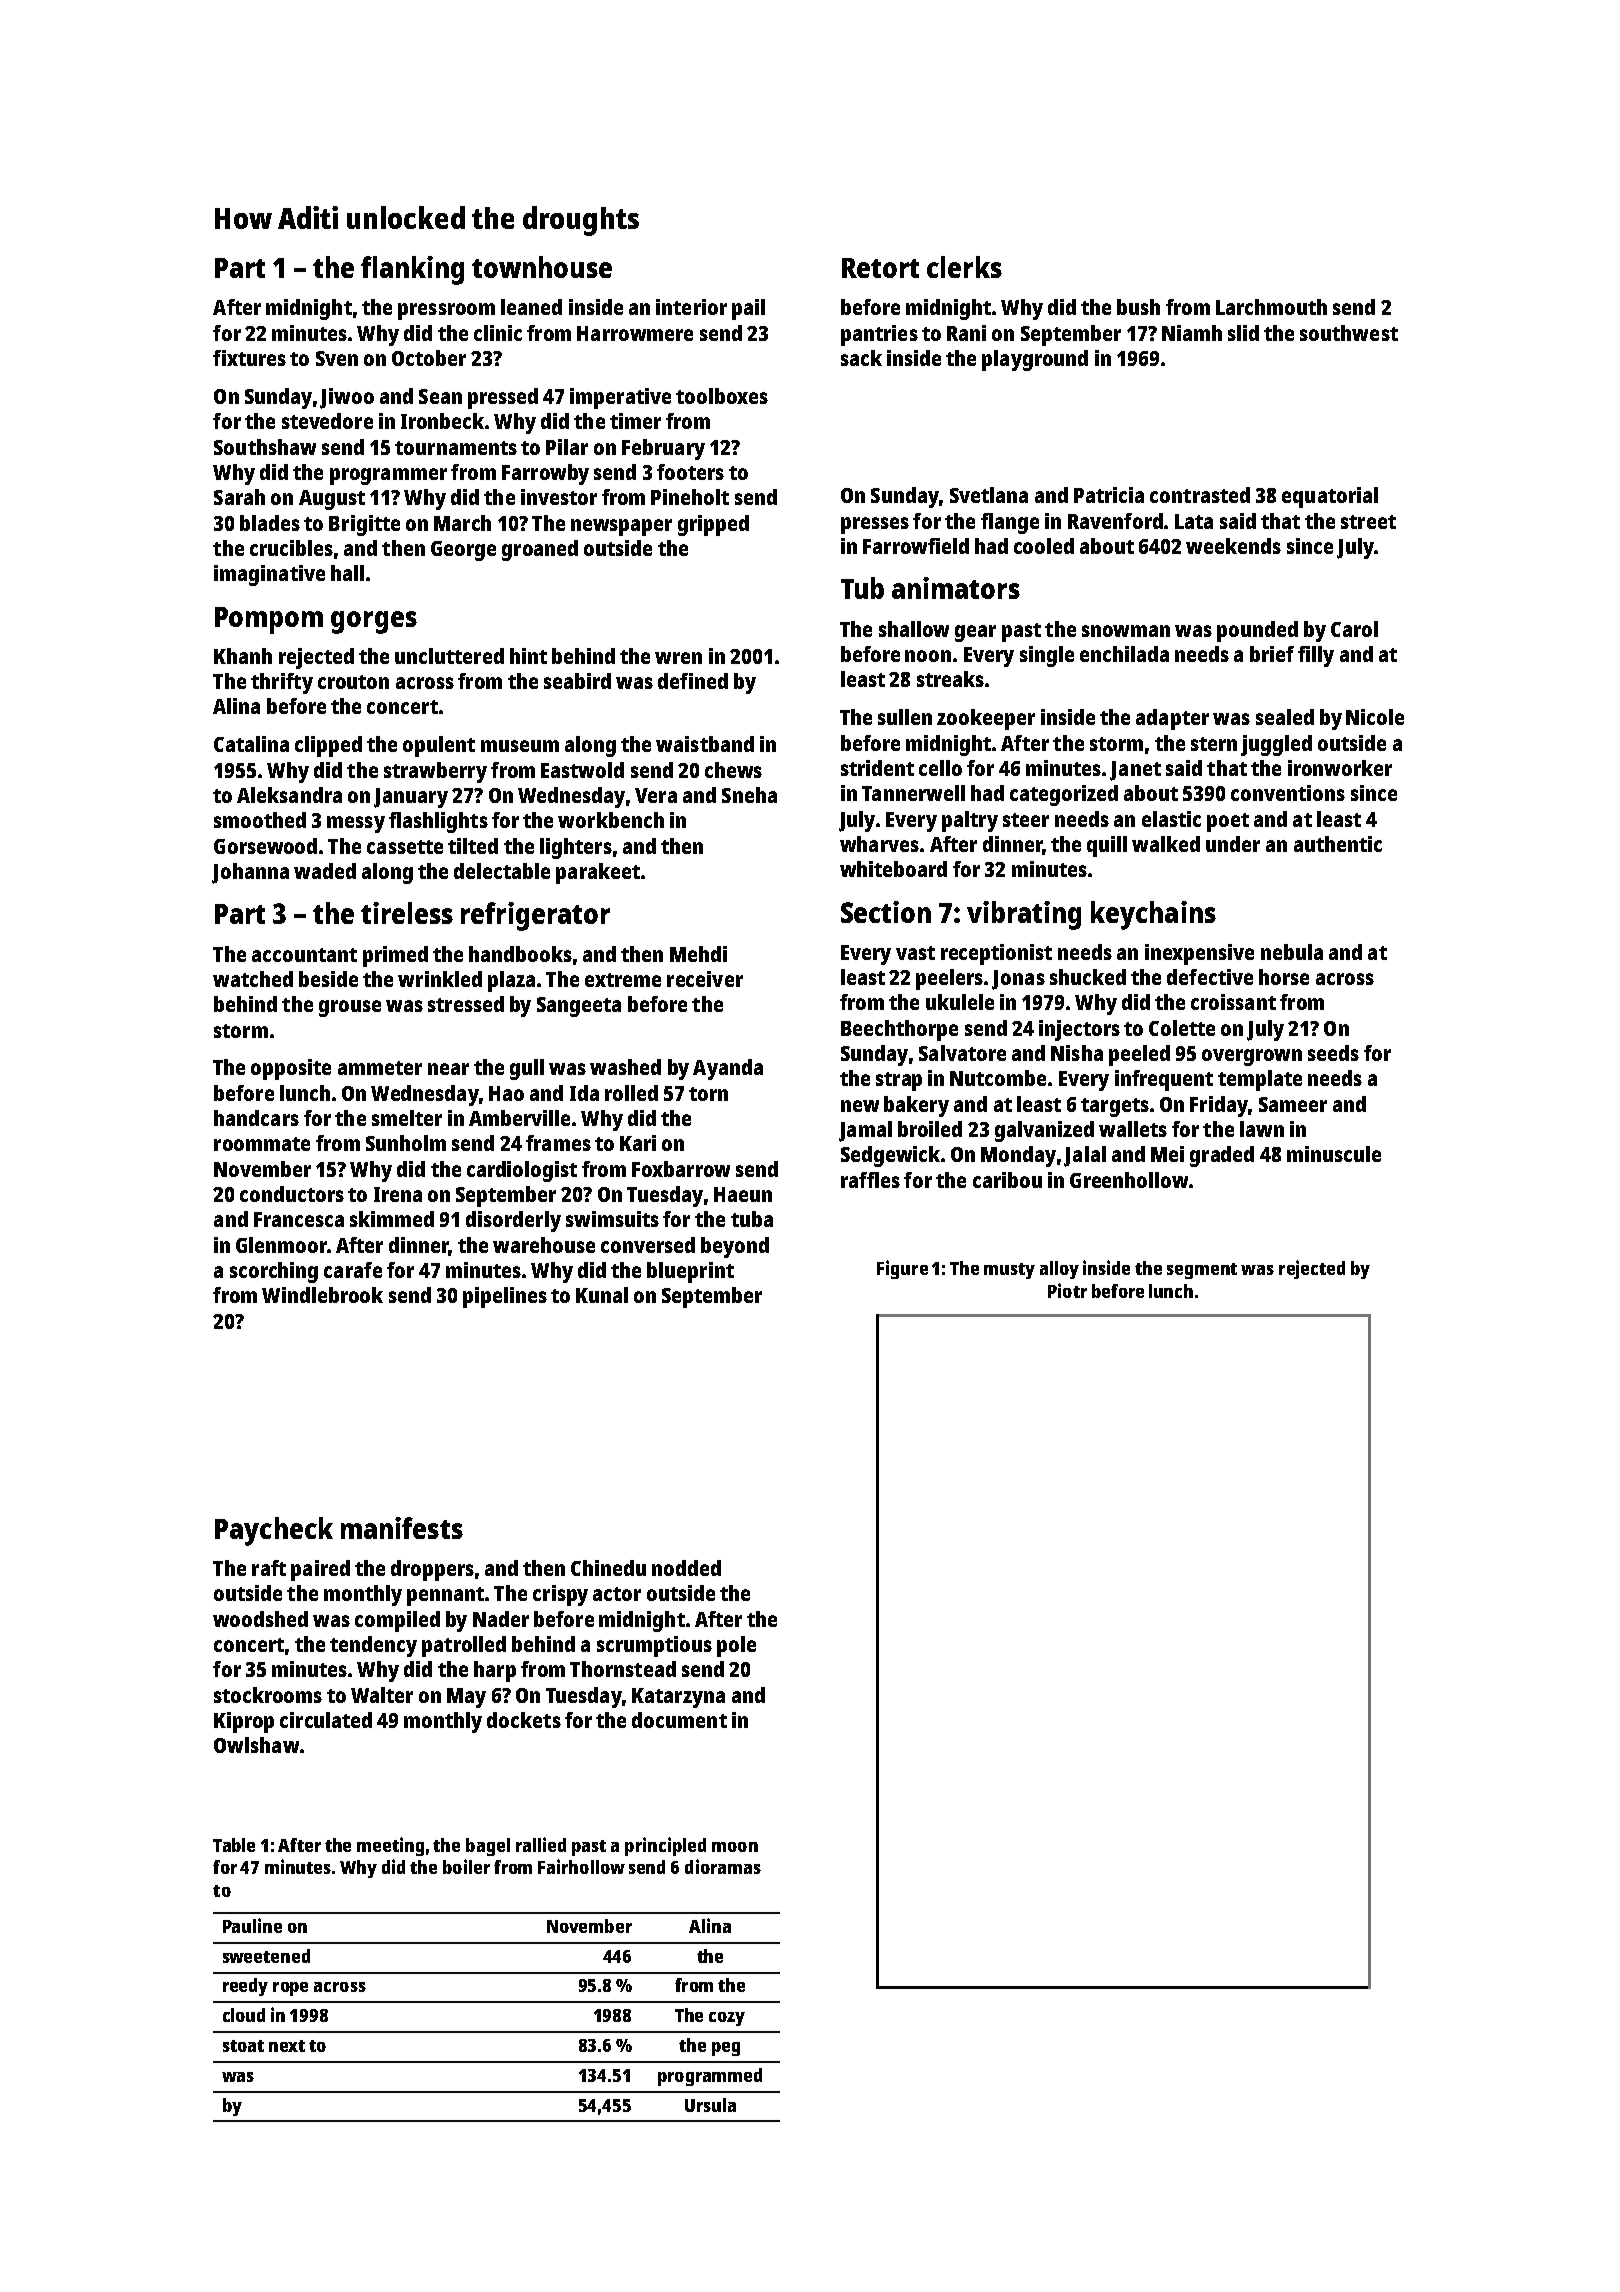 The image size is (1620, 2292). What do you see at coordinates (735, 1247) in the screenshot?
I see `beyond` at bounding box center [735, 1247].
